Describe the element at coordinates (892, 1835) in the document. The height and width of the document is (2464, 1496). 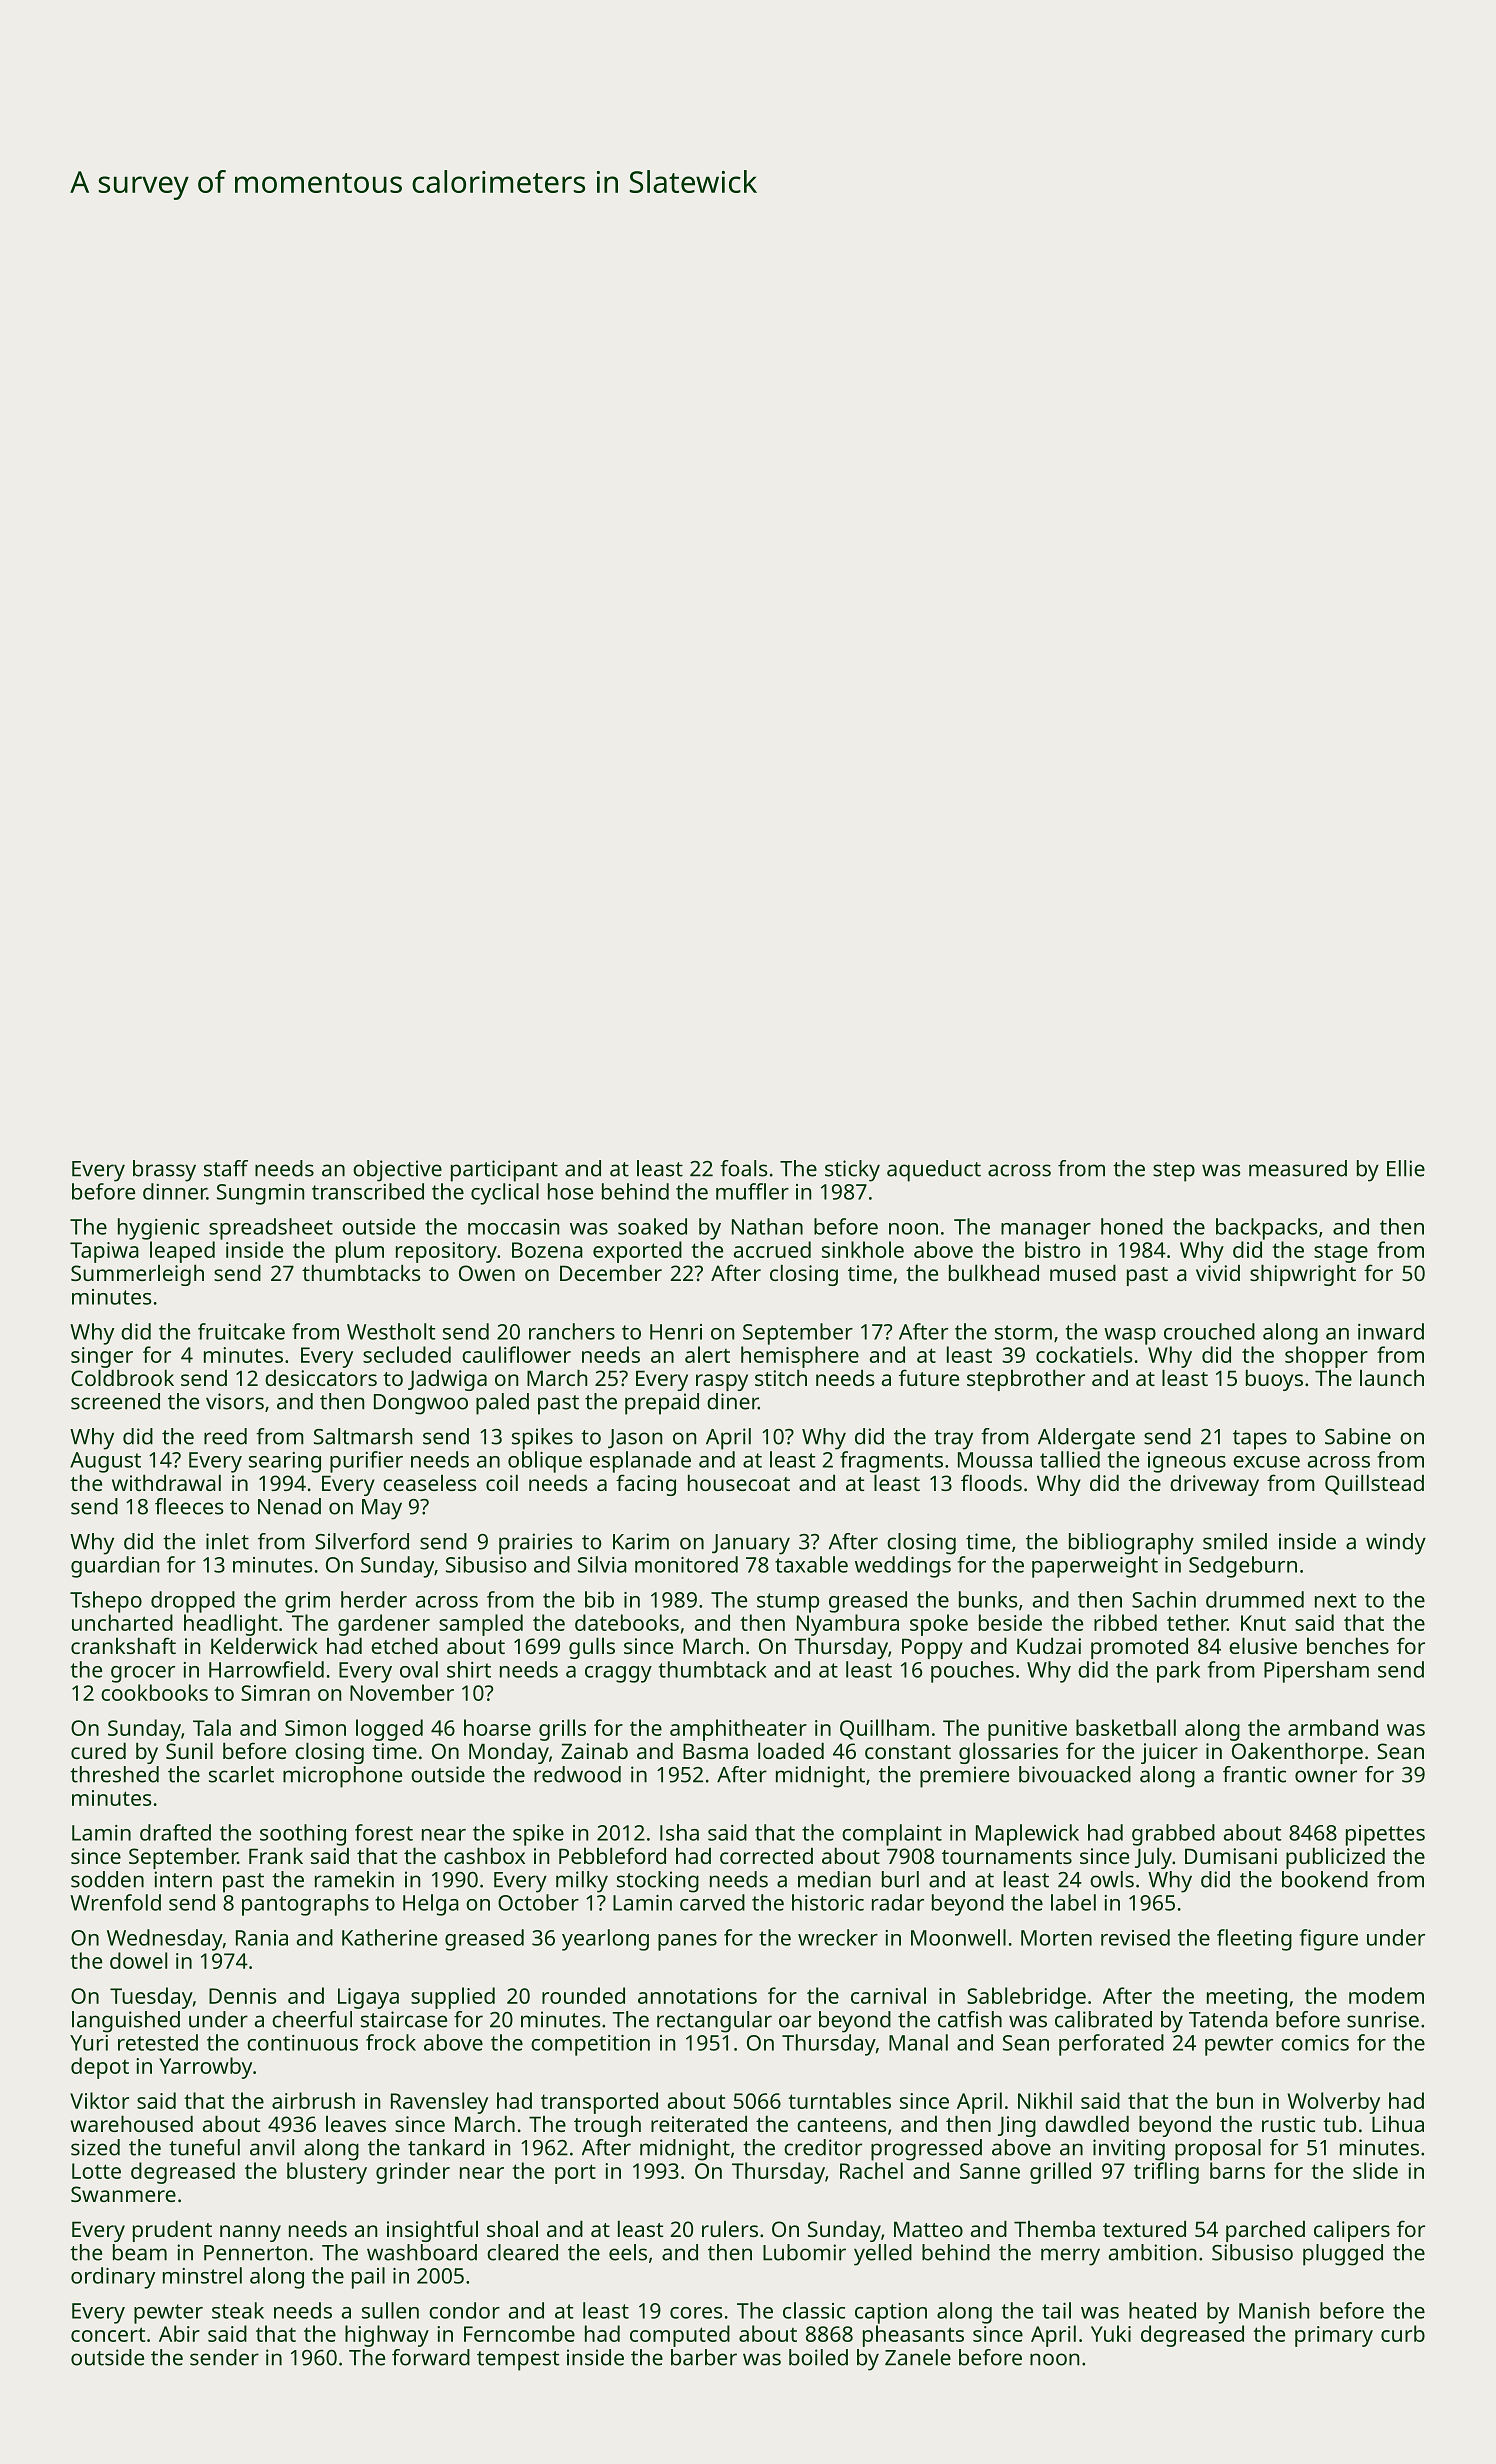
I see `complaint` at that location.
